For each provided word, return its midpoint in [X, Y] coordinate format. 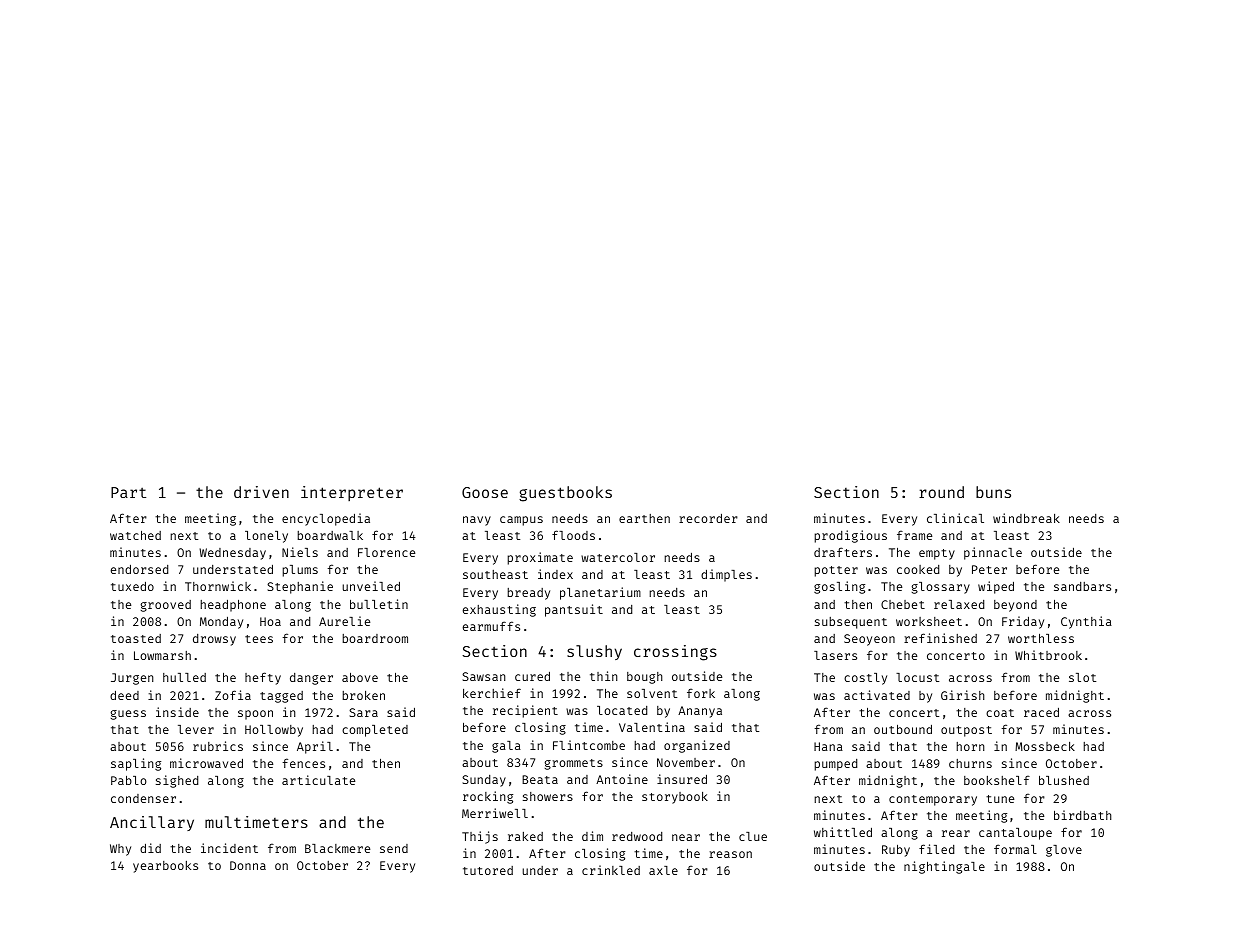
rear [956, 833]
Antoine [622, 779]
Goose [485, 492]
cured [532, 676]
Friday [1023, 622]
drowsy [214, 640]
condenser [143, 798]
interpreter [352, 493]
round [941, 492]
